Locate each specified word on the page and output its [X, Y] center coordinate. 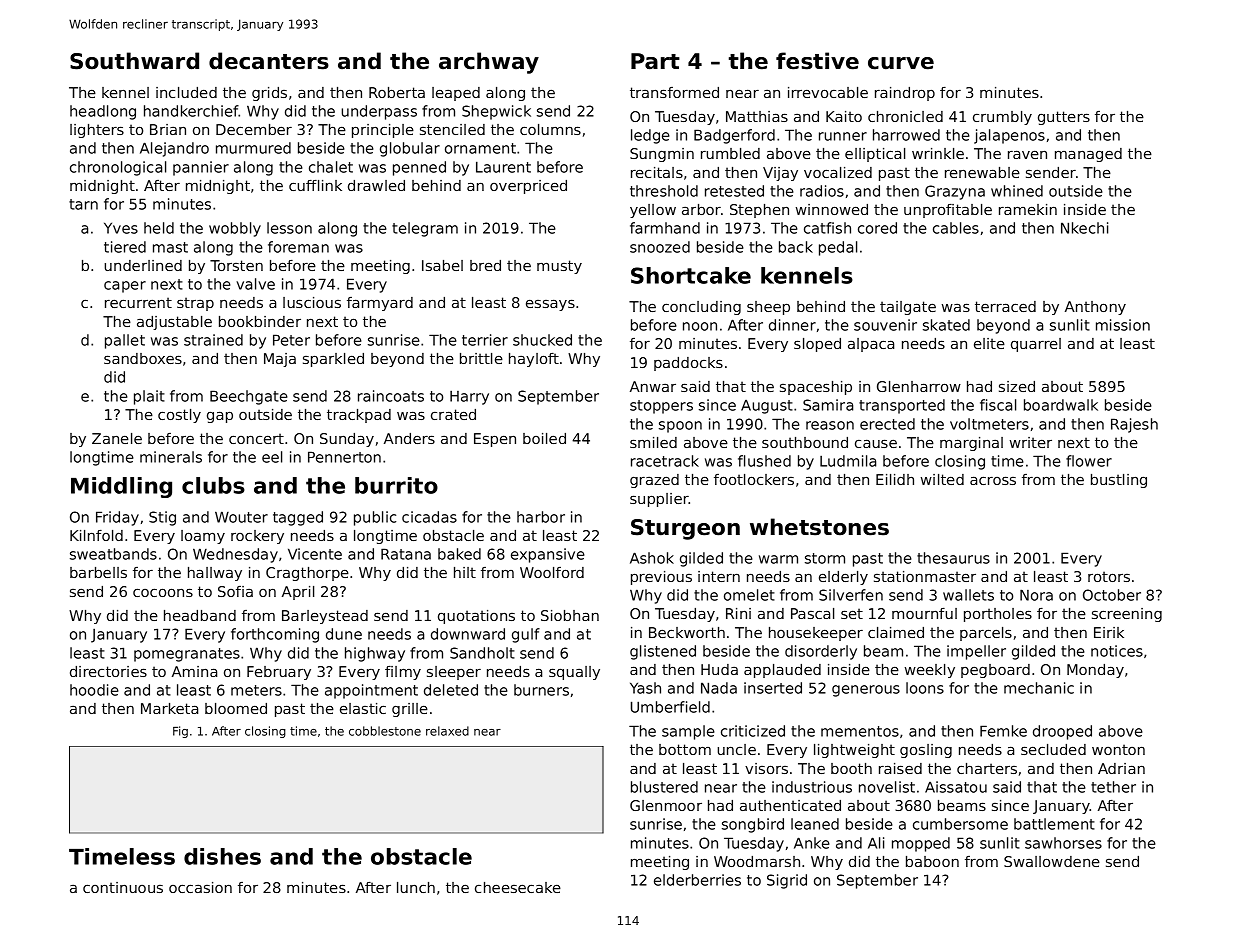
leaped [456, 94]
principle [383, 131]
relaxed [447, 731]
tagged [298, 518]
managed [1088, 155]
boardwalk [1061, 405]
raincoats [391, 396]
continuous [123, 887]
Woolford [552, 572]
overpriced [528, 187]
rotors [1109, 576]
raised [900, 768]
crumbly [1002, 118]
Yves [121, 228]
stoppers [661, 407]
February [279, 673]
